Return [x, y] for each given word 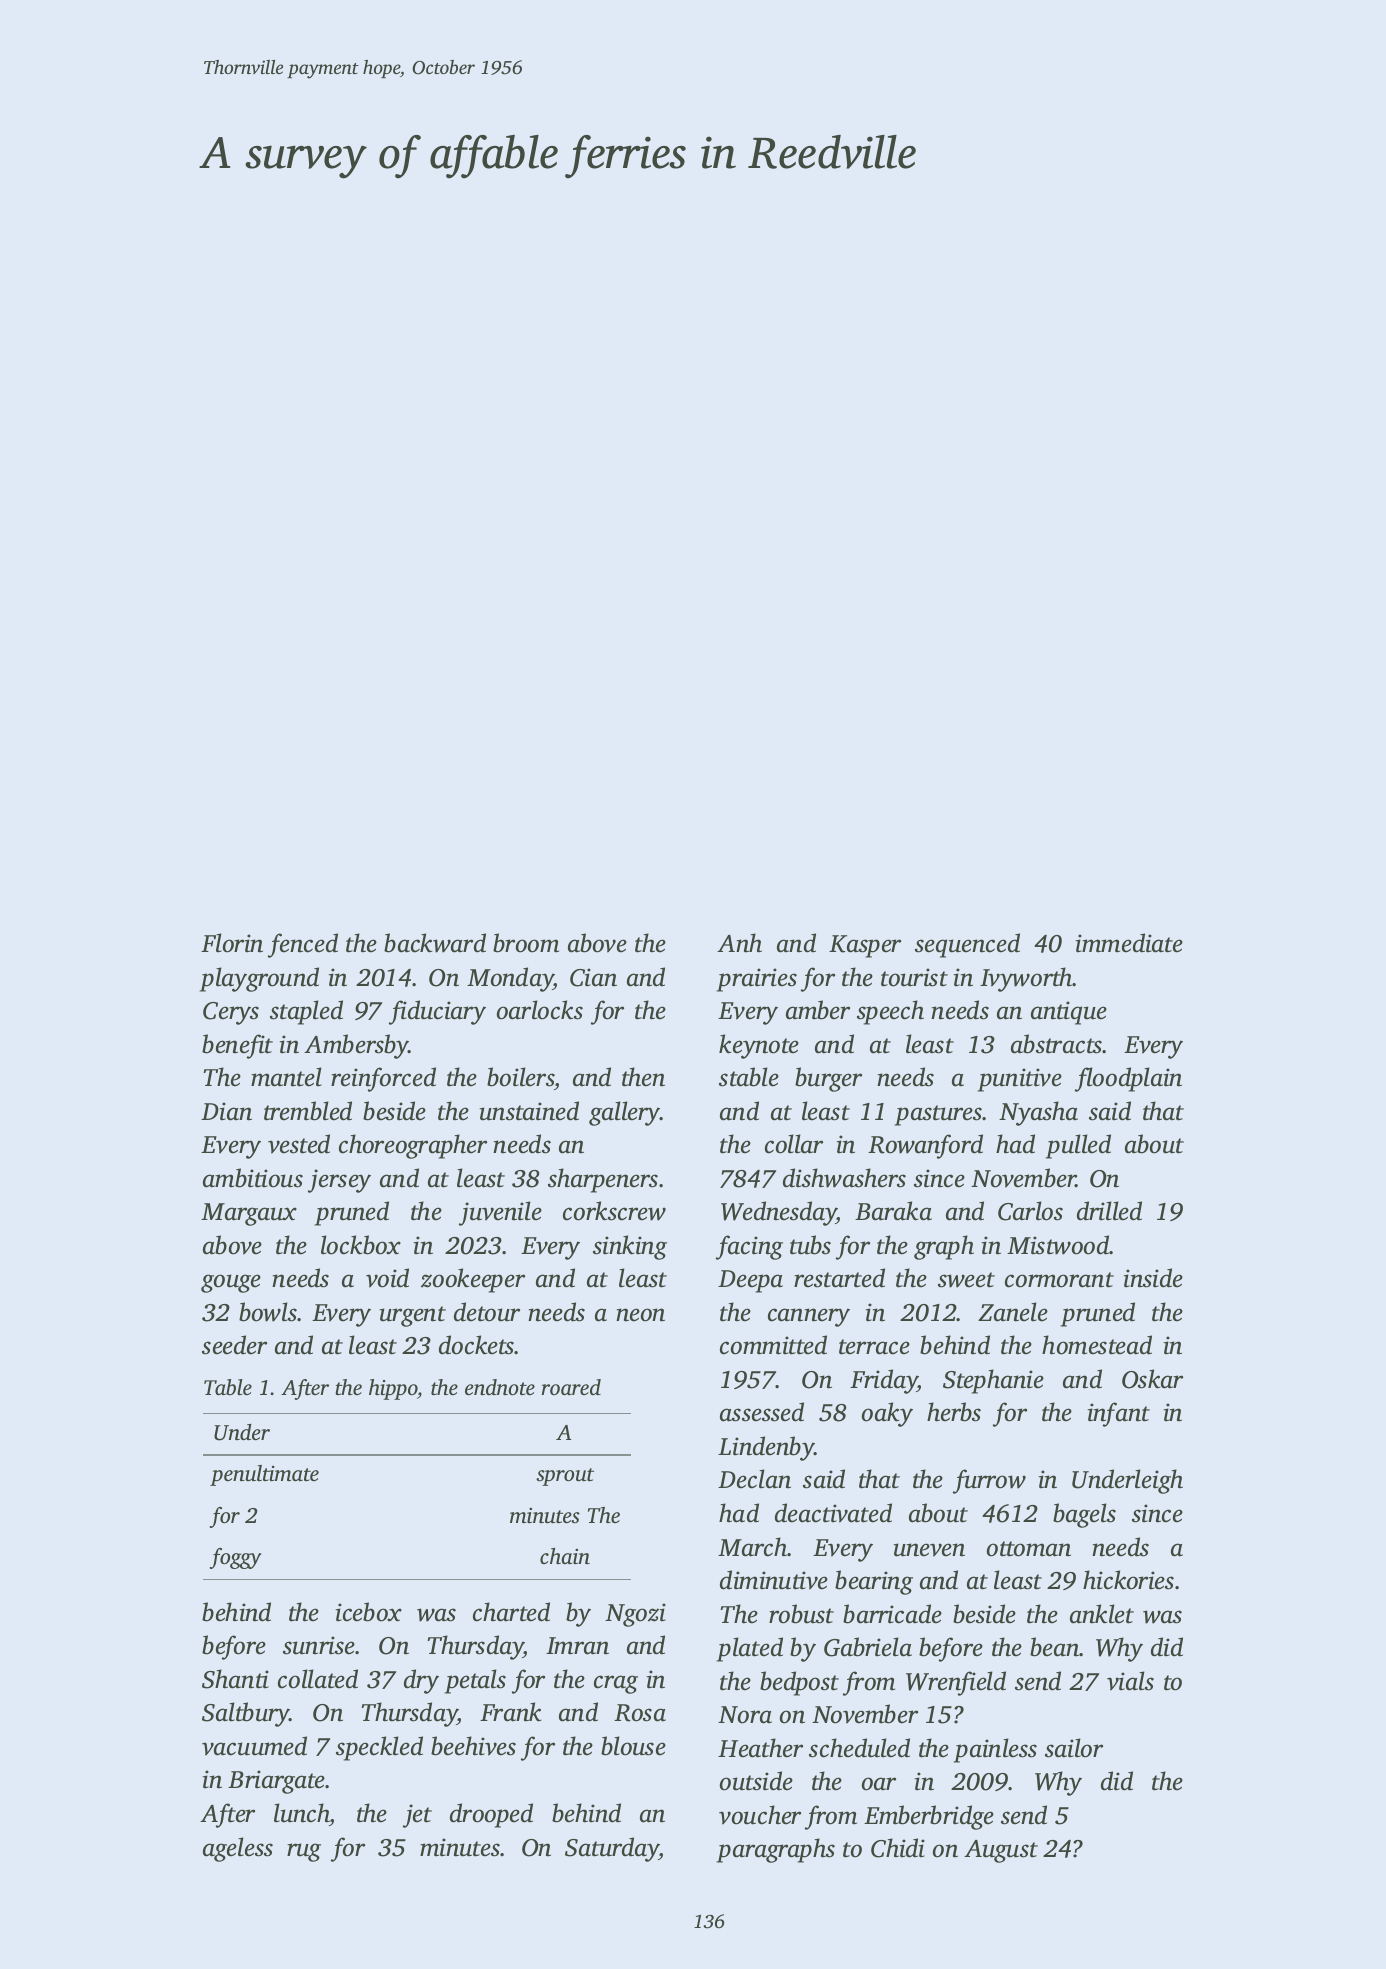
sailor [1074, 1748]
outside [756, 1781]
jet [417, 1816]
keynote [759, 1046]
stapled [306, 1012]
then [643, 1077]
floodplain [1128, 1079]
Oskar [1152, 1379]
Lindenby [766, 1448]
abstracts [1057, 1044]
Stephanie [993, 1381]
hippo [393, 1389]
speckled [379, 1748]
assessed [762, 1412]
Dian [226, 1111]
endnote [500, 1387]
